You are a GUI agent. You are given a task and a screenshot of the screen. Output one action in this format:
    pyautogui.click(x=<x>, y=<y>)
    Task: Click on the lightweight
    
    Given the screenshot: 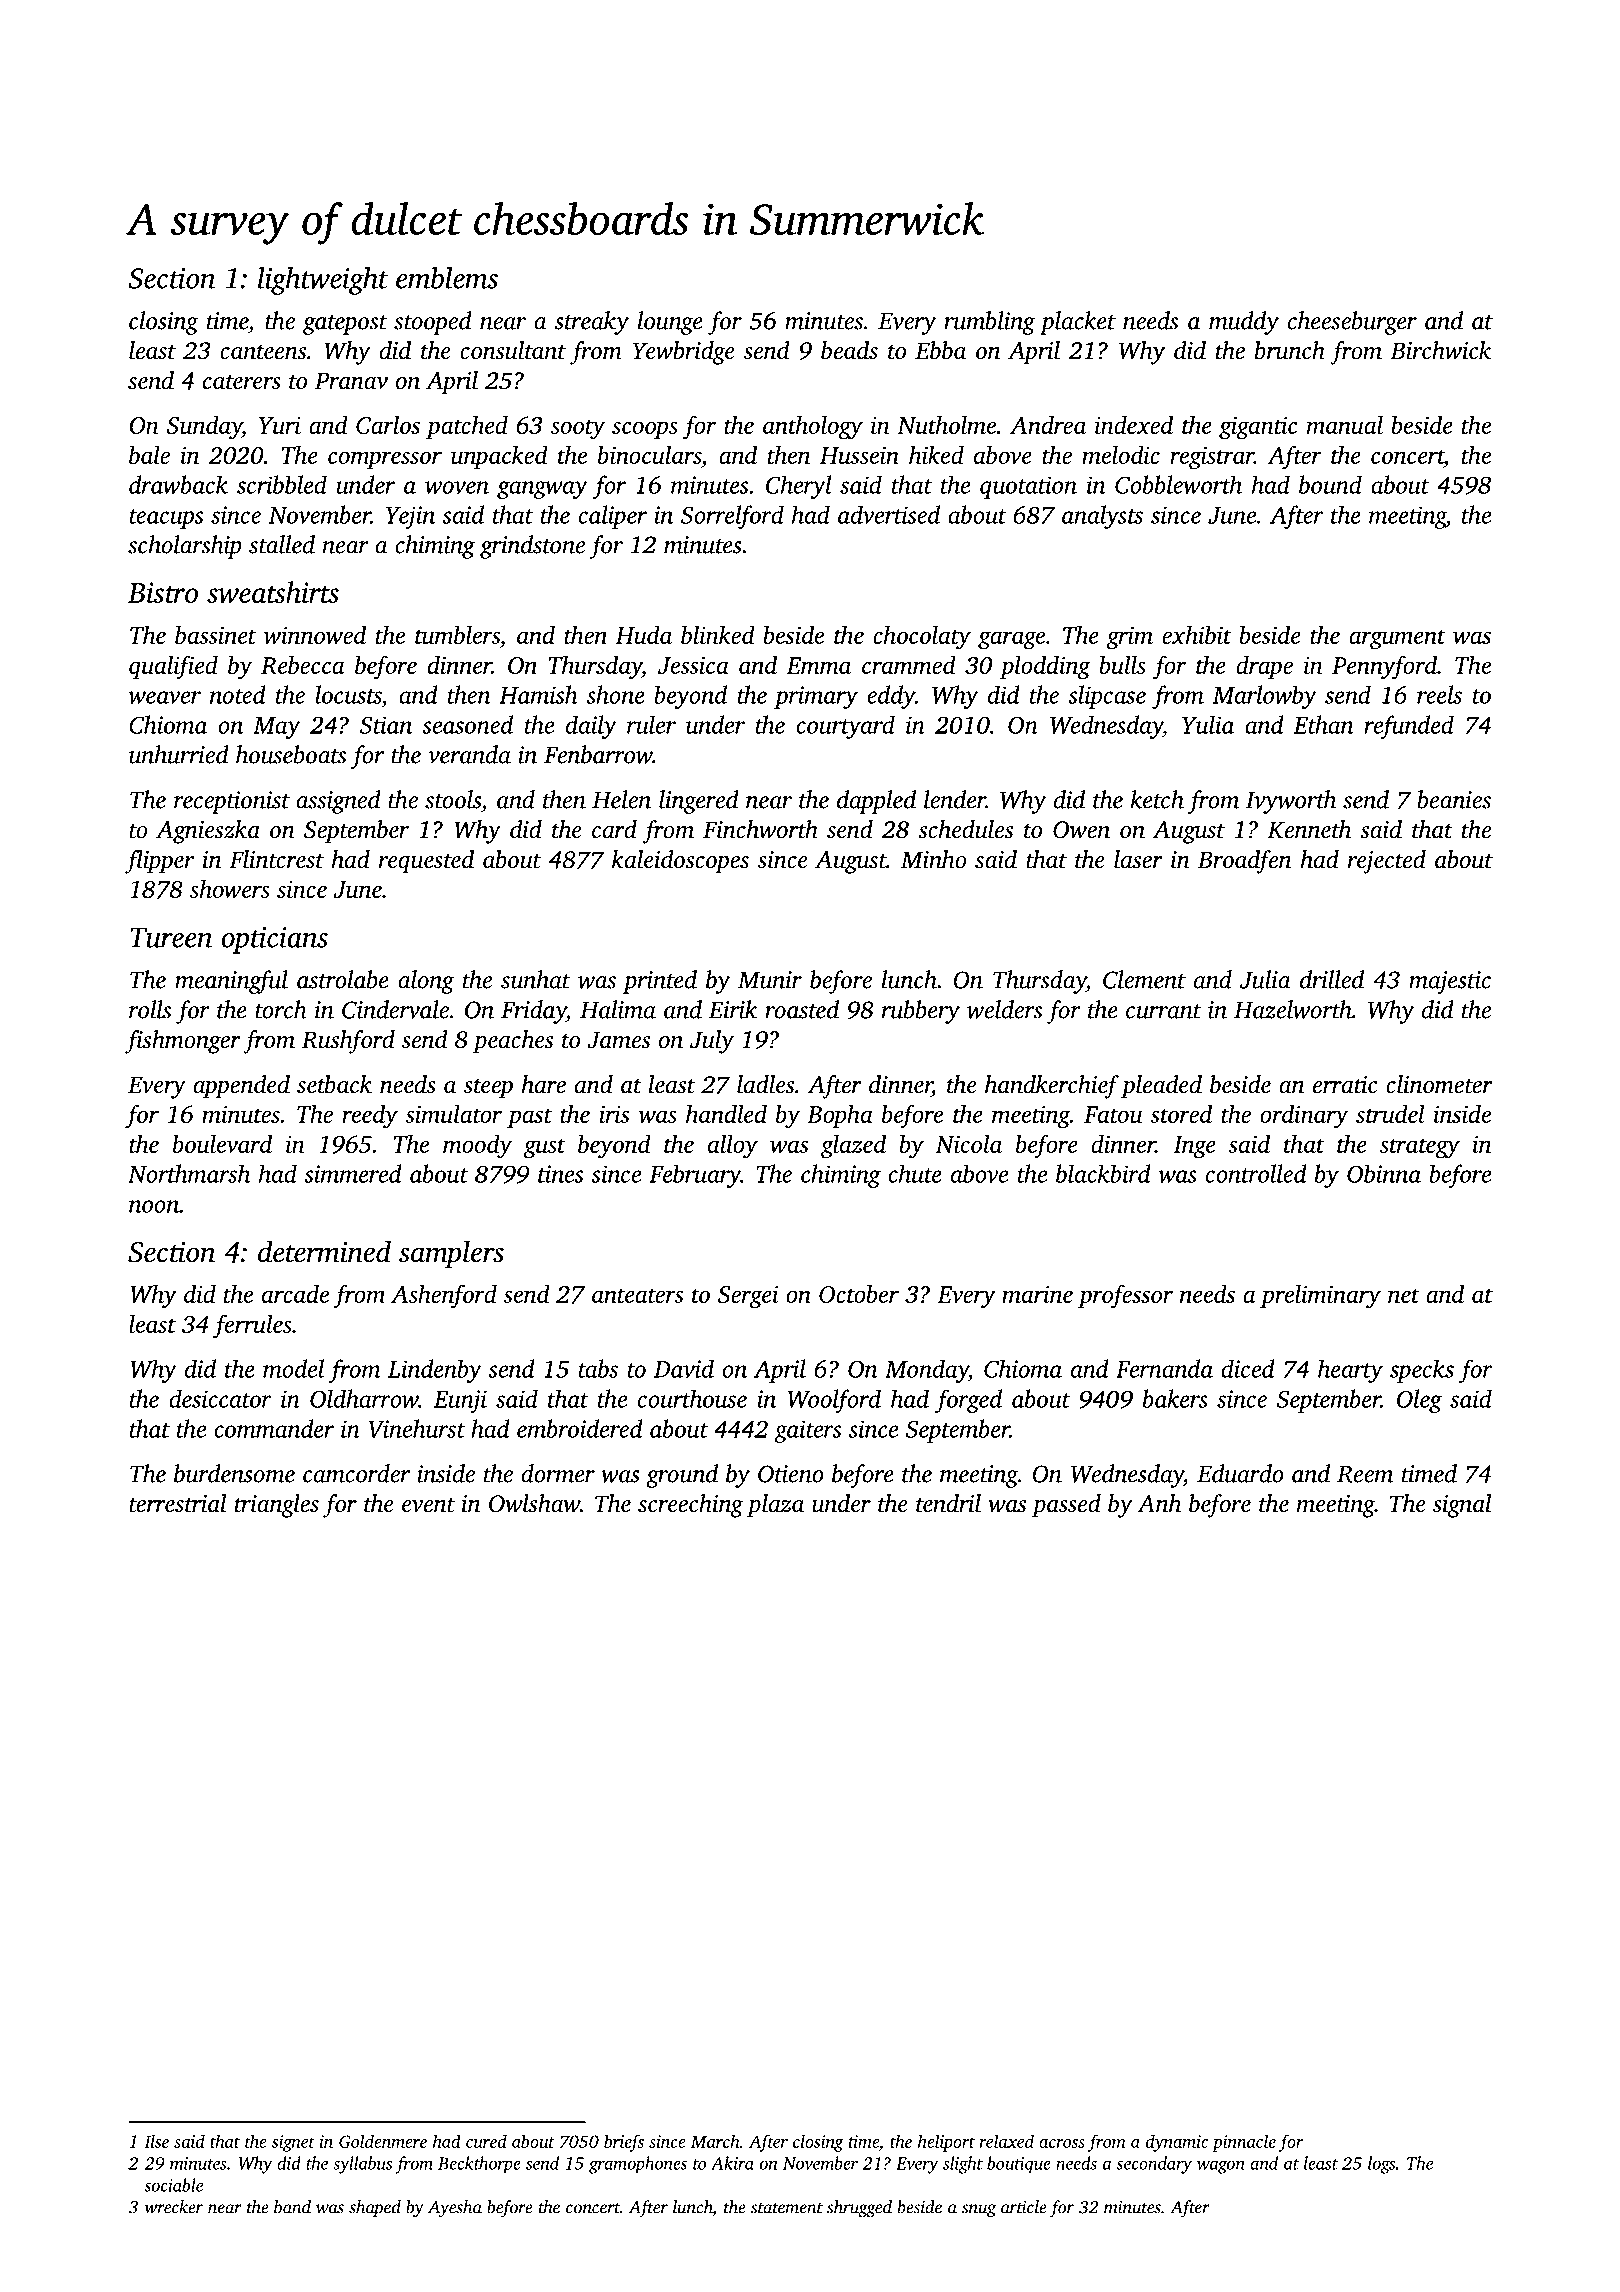 What is the action you would take?
    pyautogui.click(x=323, y=281)
